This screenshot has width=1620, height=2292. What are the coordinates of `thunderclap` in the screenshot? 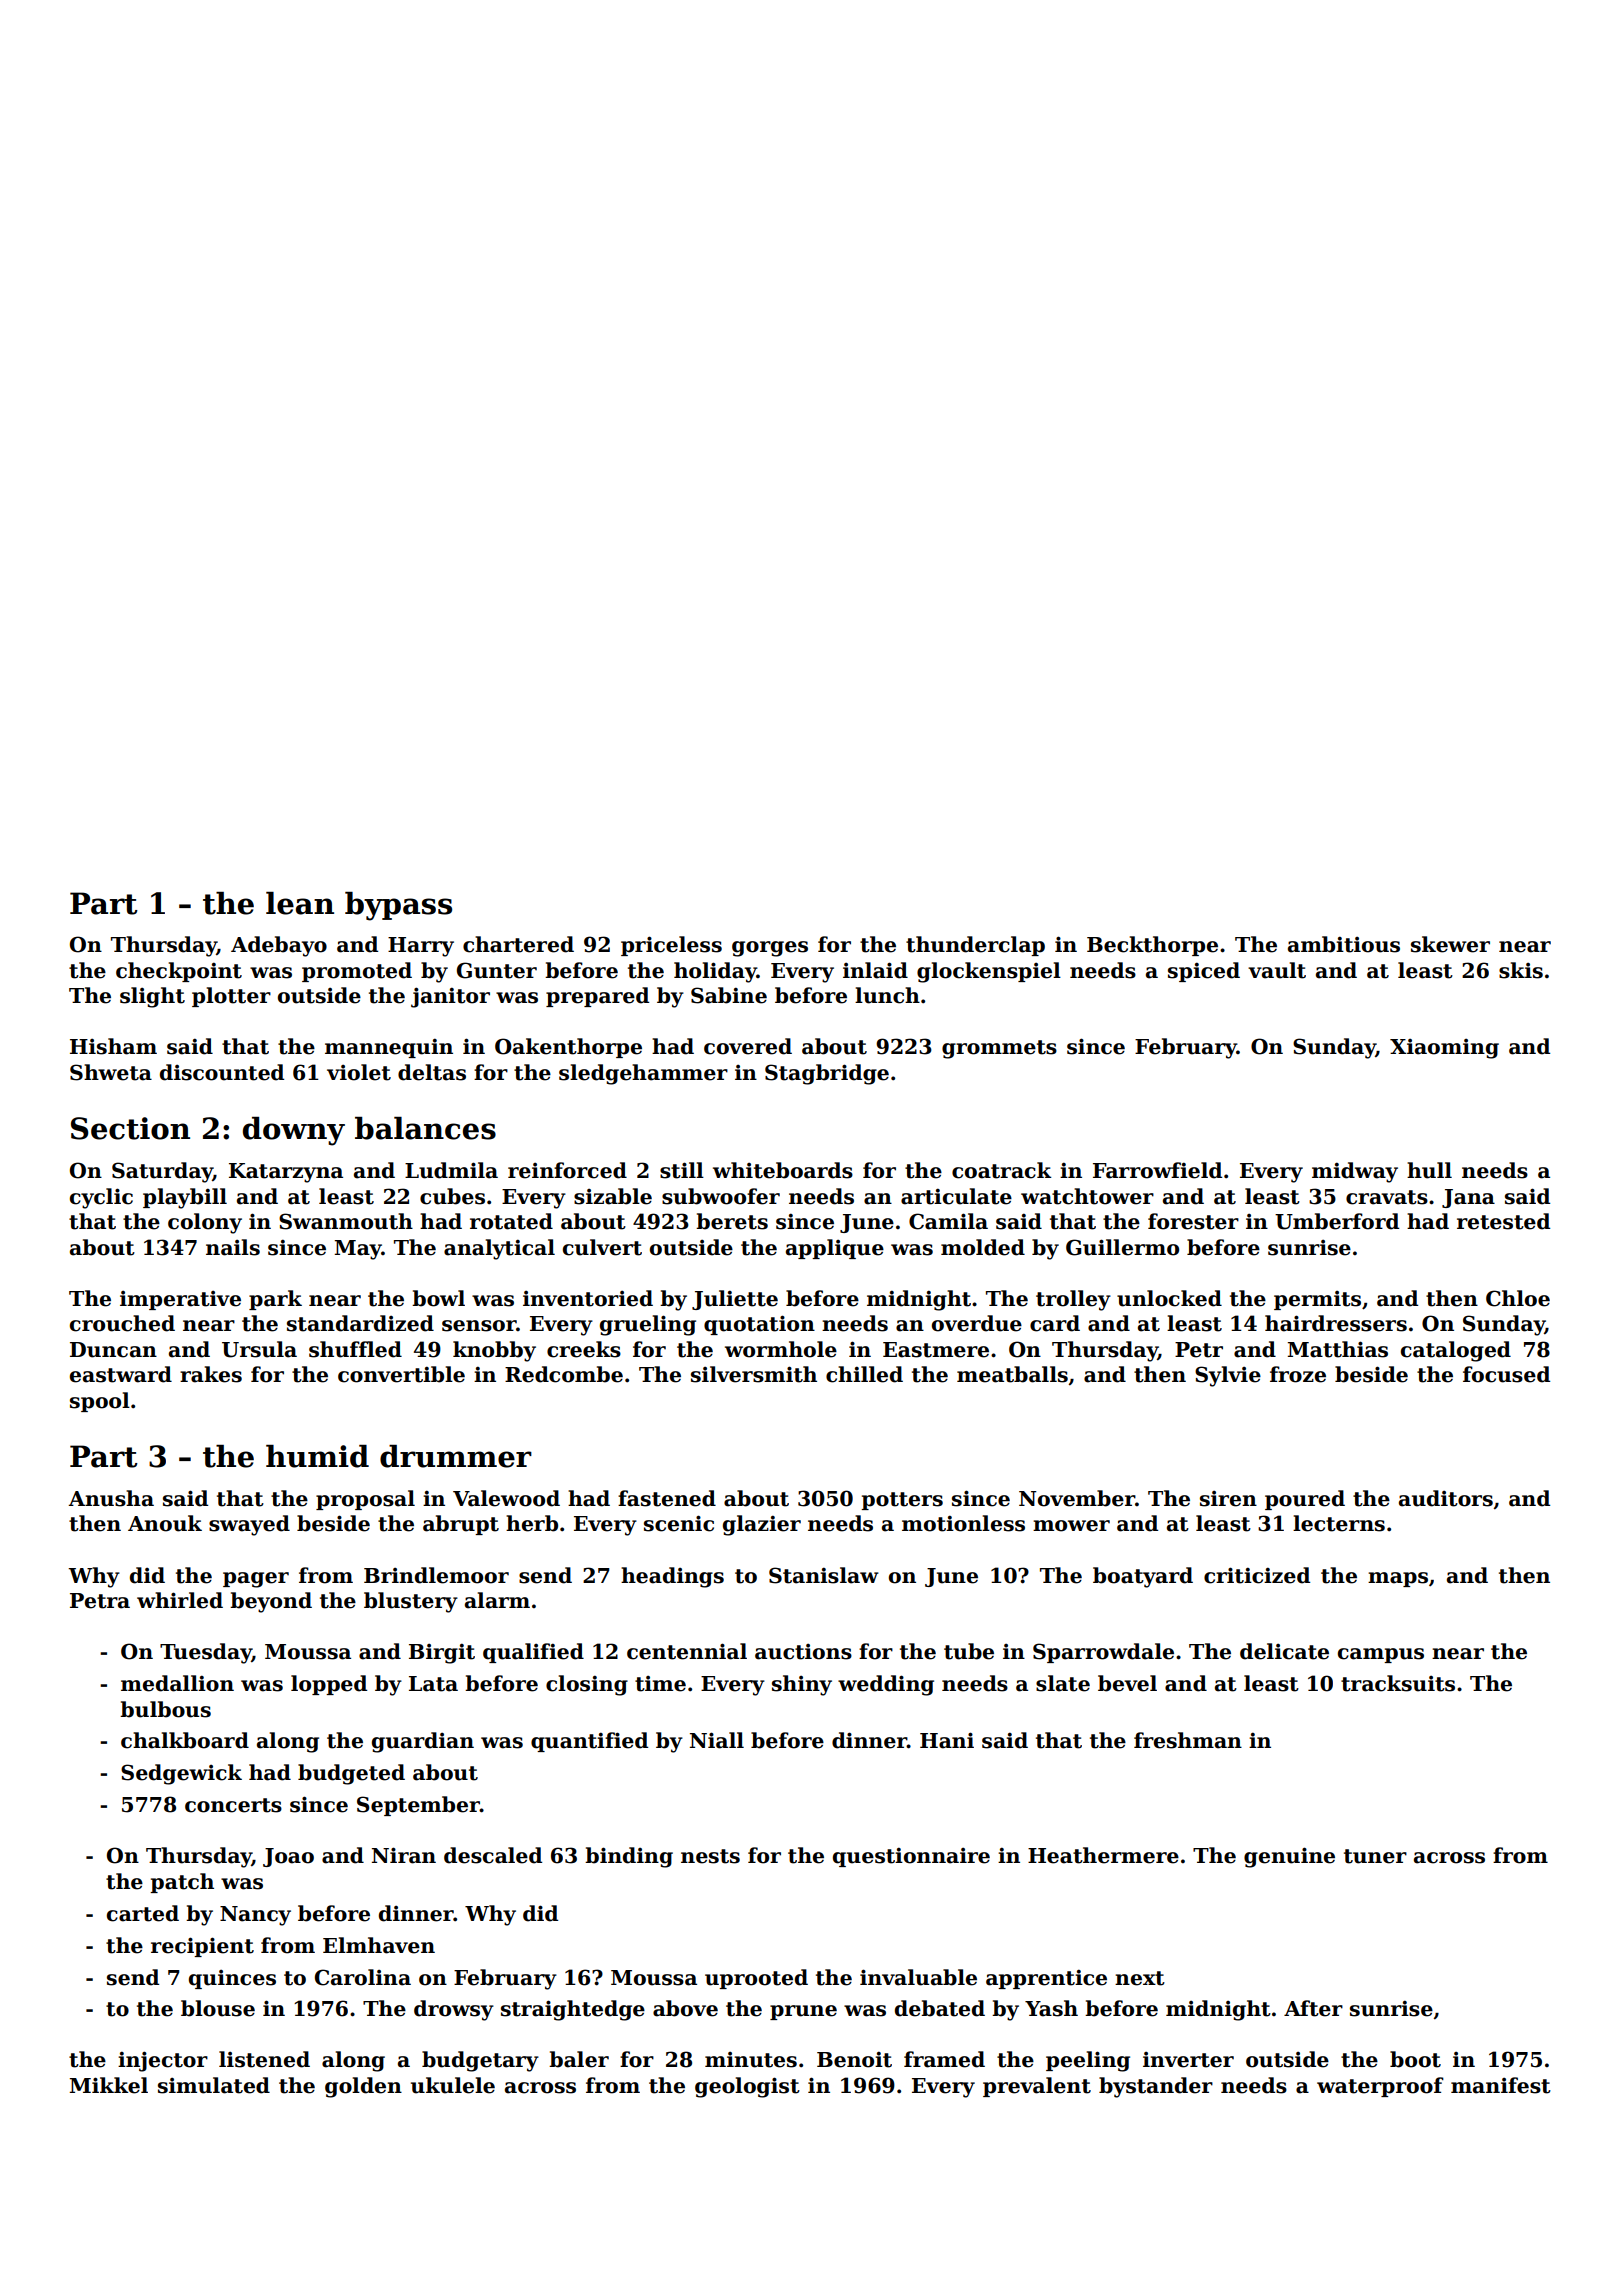 It's located at (975, 946).
